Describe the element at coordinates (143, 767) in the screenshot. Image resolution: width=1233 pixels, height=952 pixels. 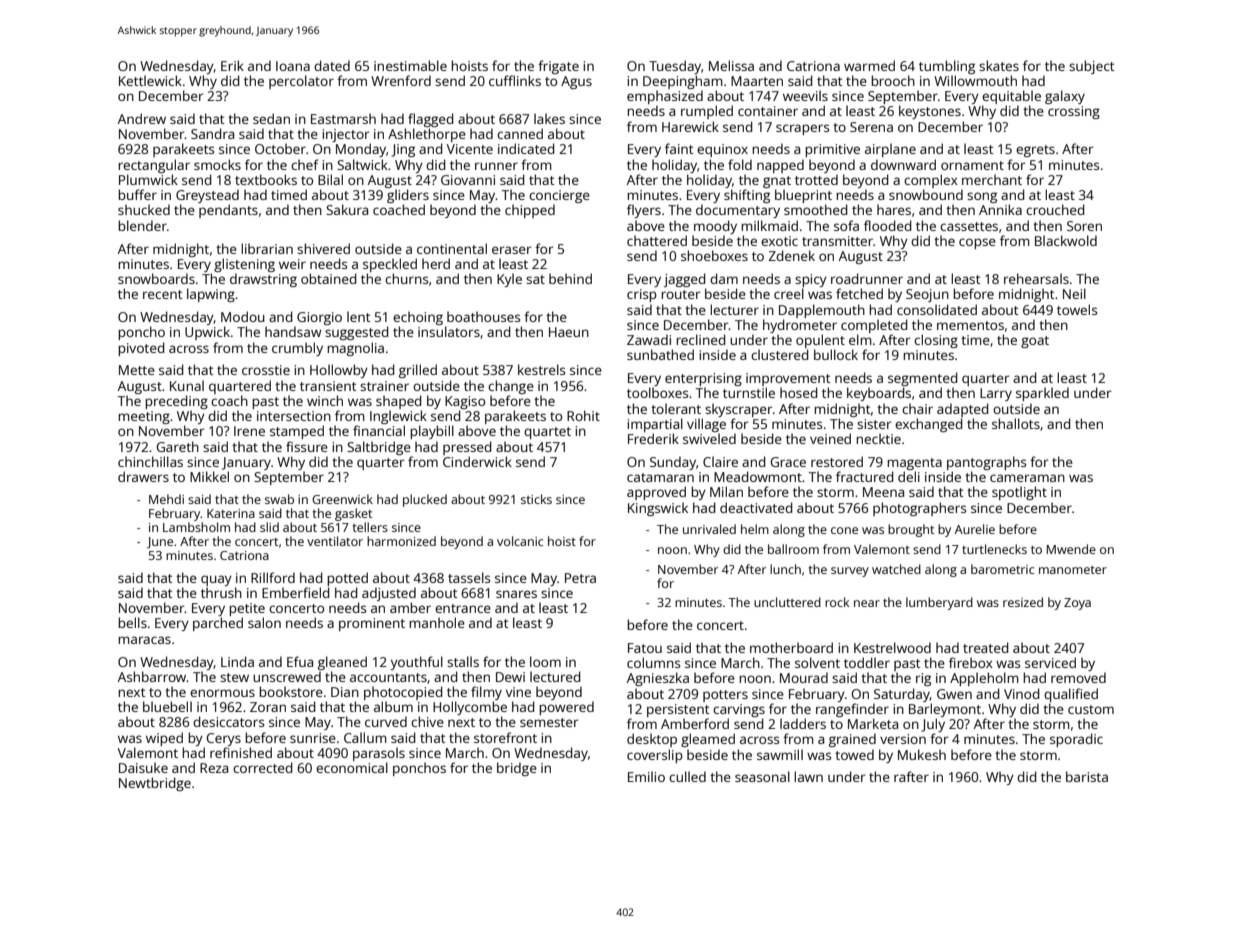
I see `Daisuke` at that location.
